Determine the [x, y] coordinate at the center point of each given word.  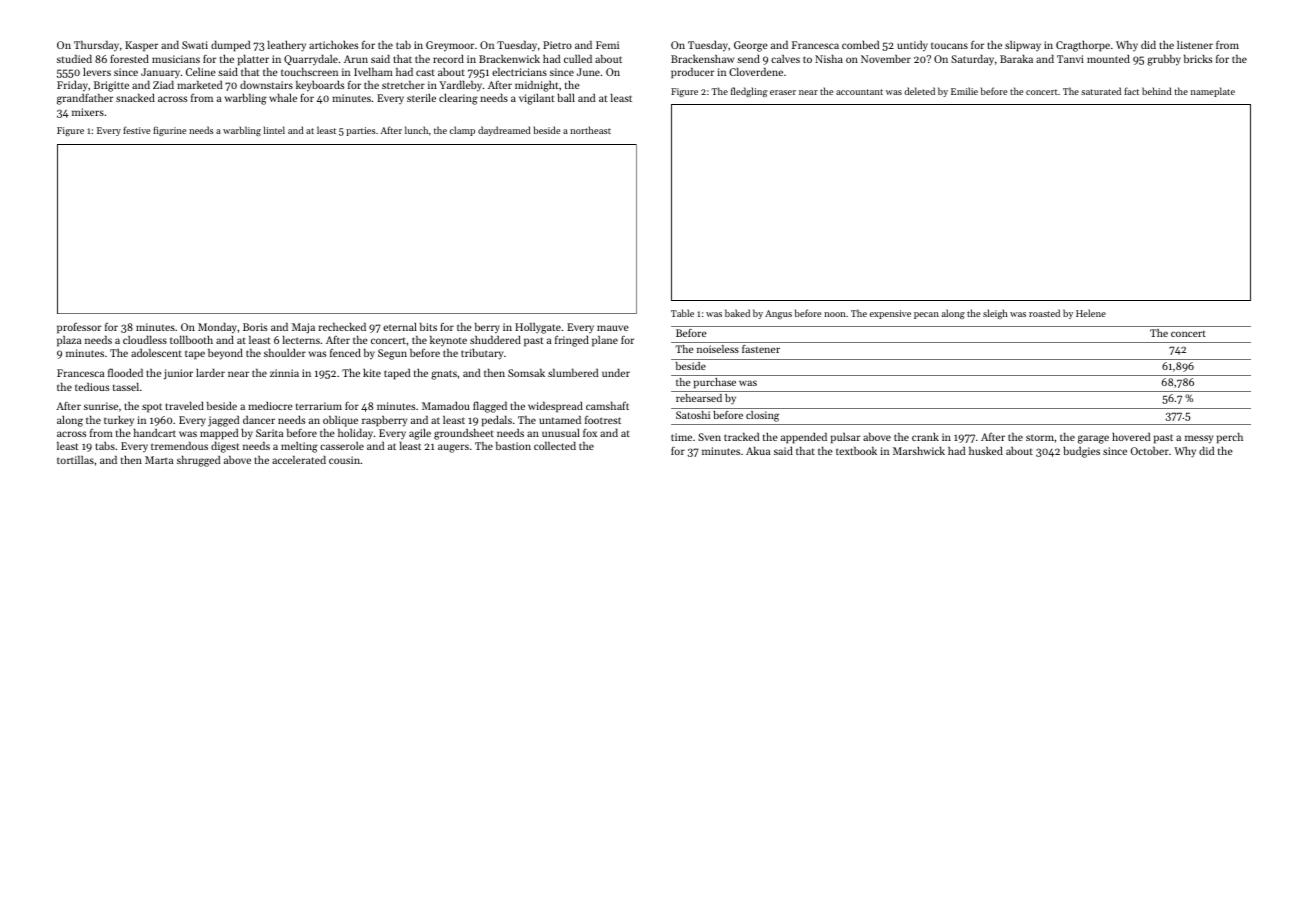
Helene [1091, 313]
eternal [400, 327]
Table [682, 313]
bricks [1198, 59]
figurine [169, 131]
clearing [458, 99]
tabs [105, 446]
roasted [1044, 313]
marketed [199, 85]
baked [737, 313]
